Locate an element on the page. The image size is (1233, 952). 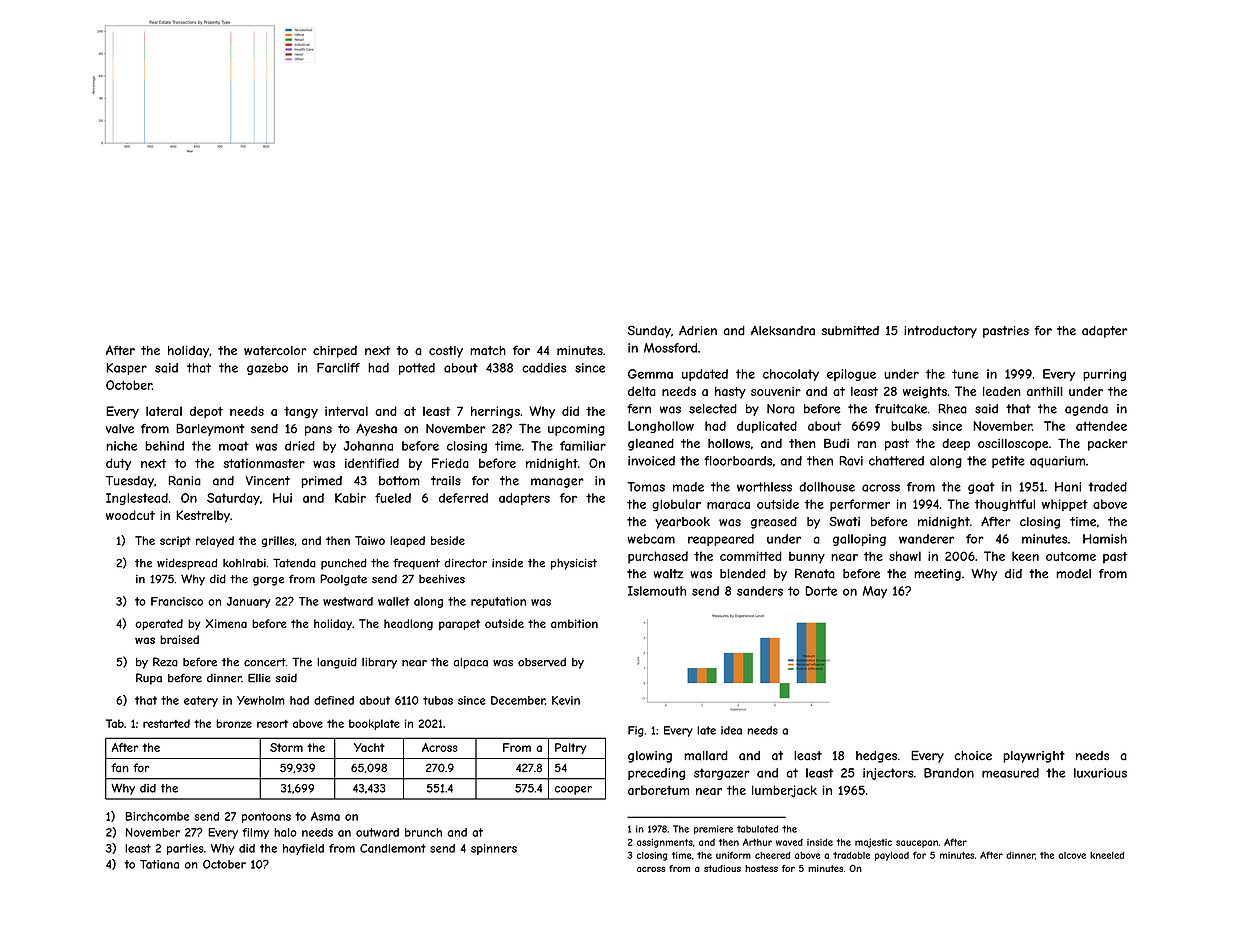
potted is located at coordinates (417, 369).
